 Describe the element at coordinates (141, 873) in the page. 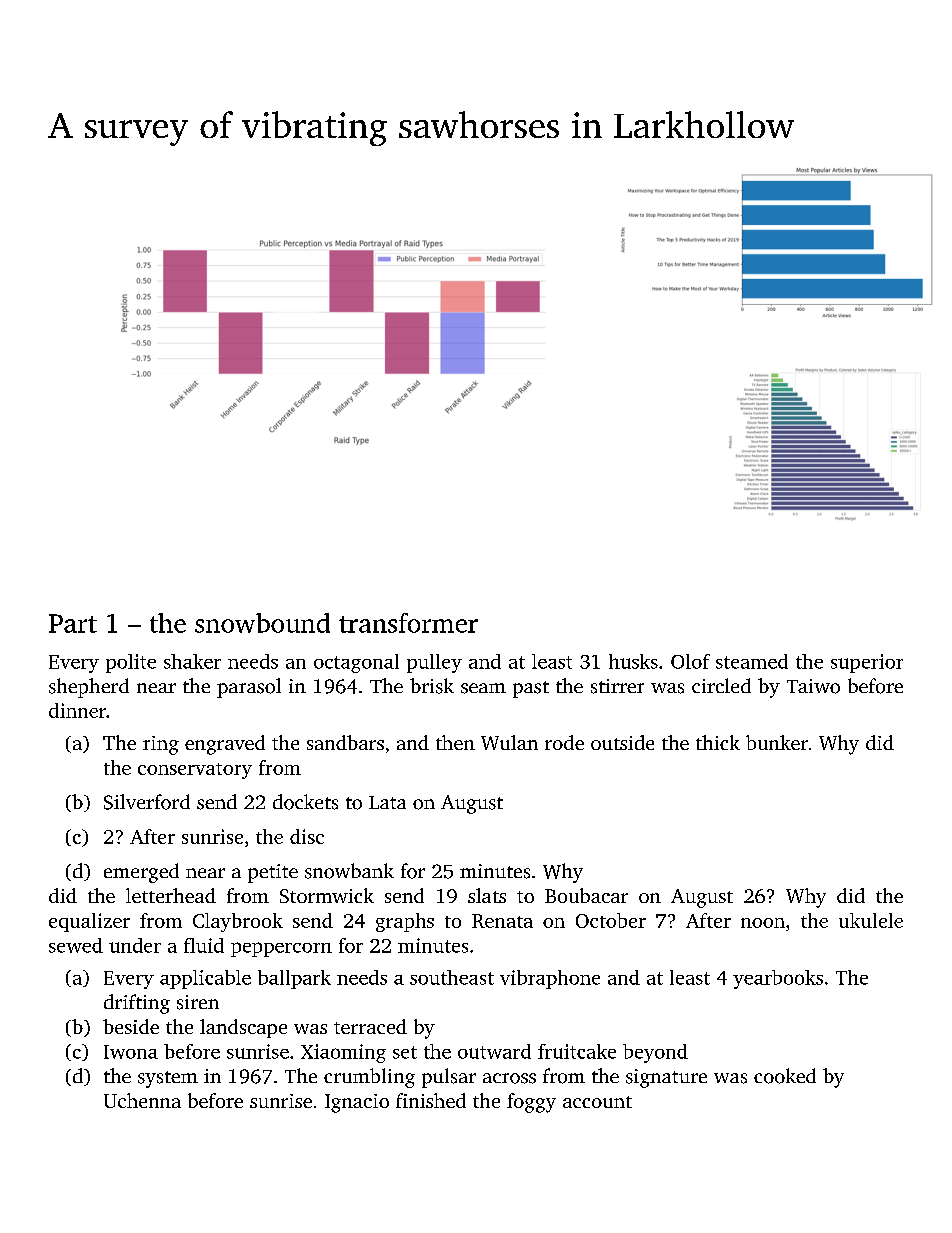

I see `emerged` at that location.
